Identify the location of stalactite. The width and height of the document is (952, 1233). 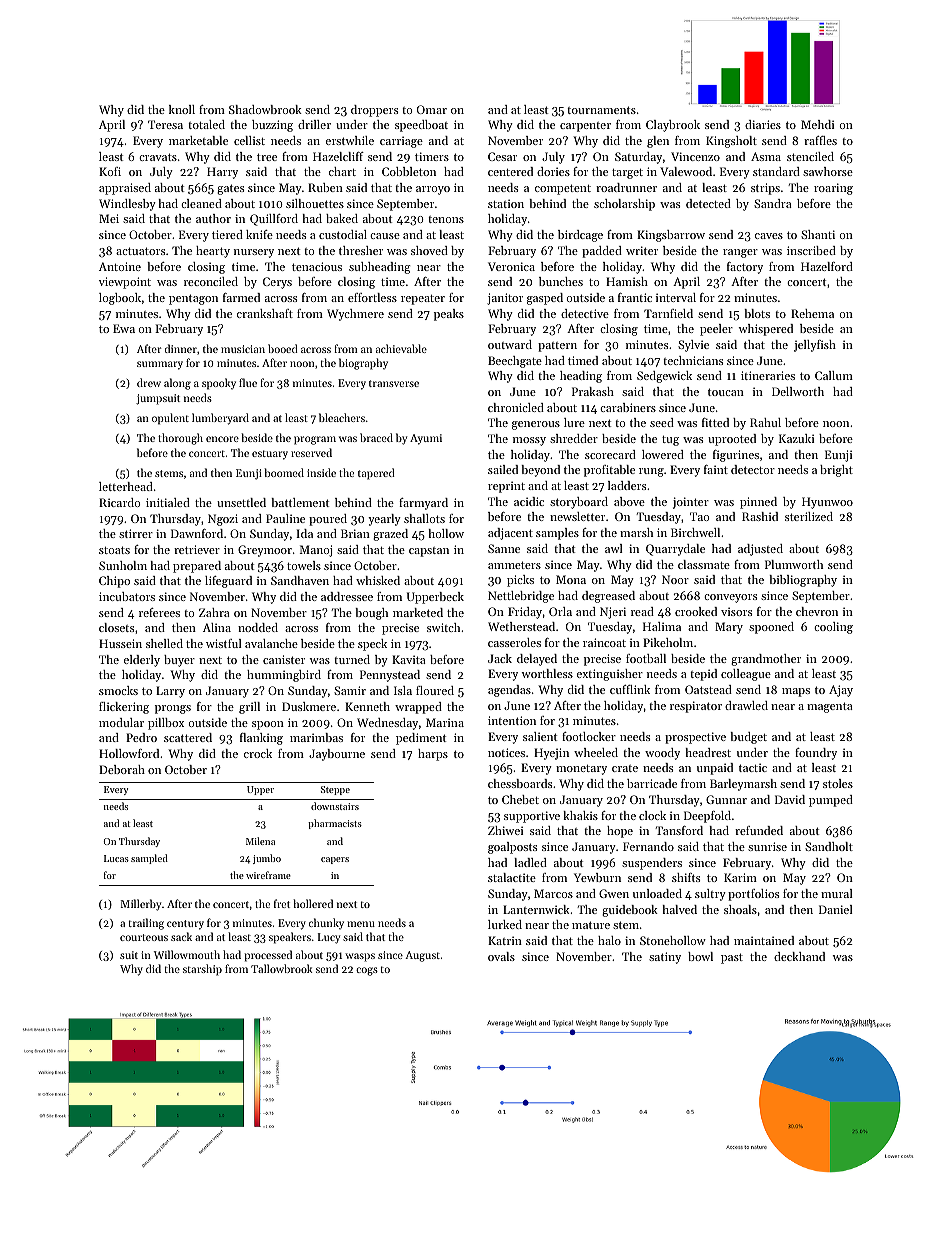
(512, 877).
